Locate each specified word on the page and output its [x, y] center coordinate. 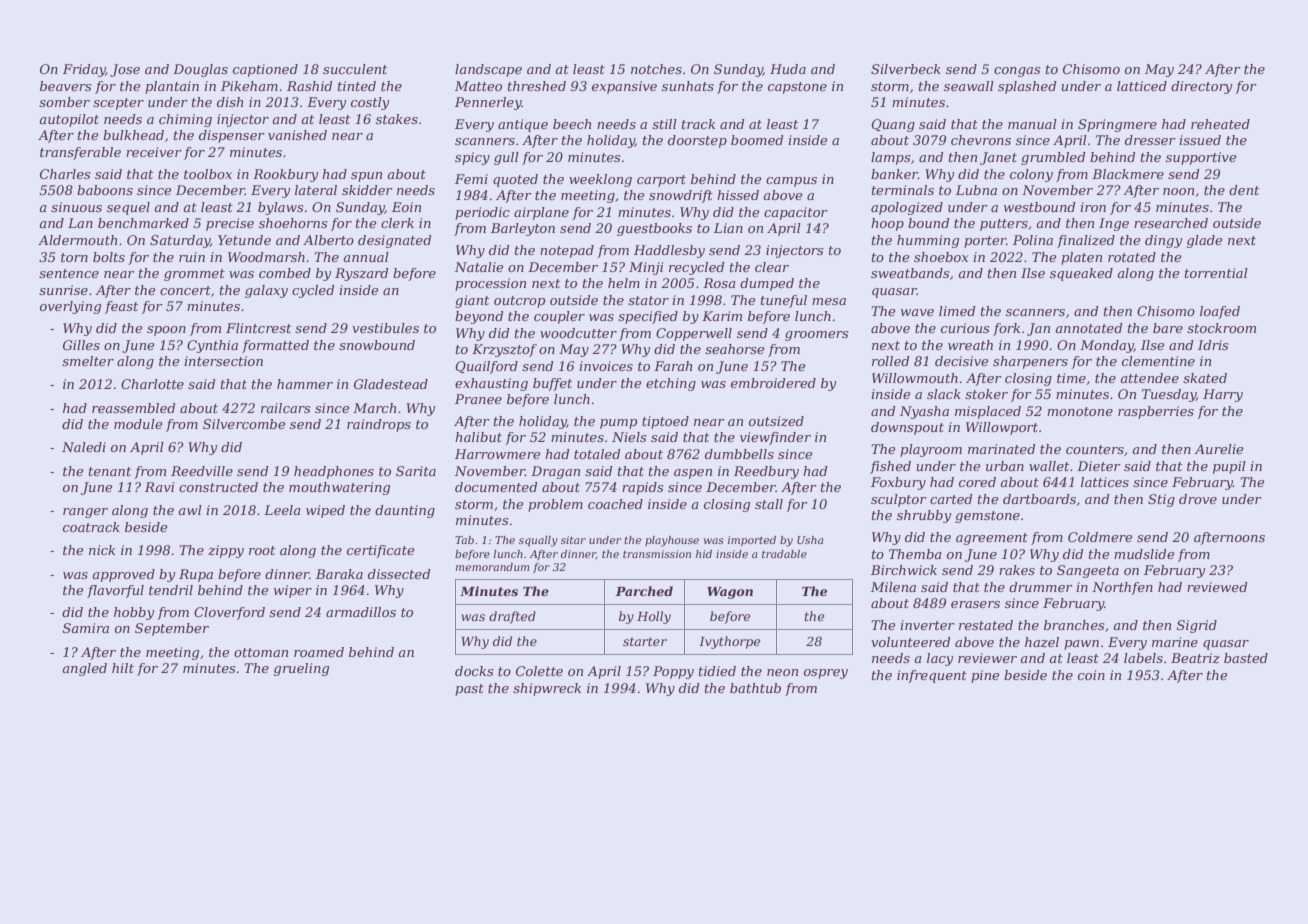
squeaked [1081, 274]
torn [74, 257]
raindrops [379, 425]
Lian [728, 228]
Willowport [1002, 428]
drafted [512, 617]
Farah [673, 366]
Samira [86, 628]
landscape [488, 70]
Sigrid [1197, 626]
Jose [125, 70]
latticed [1142, 86]
